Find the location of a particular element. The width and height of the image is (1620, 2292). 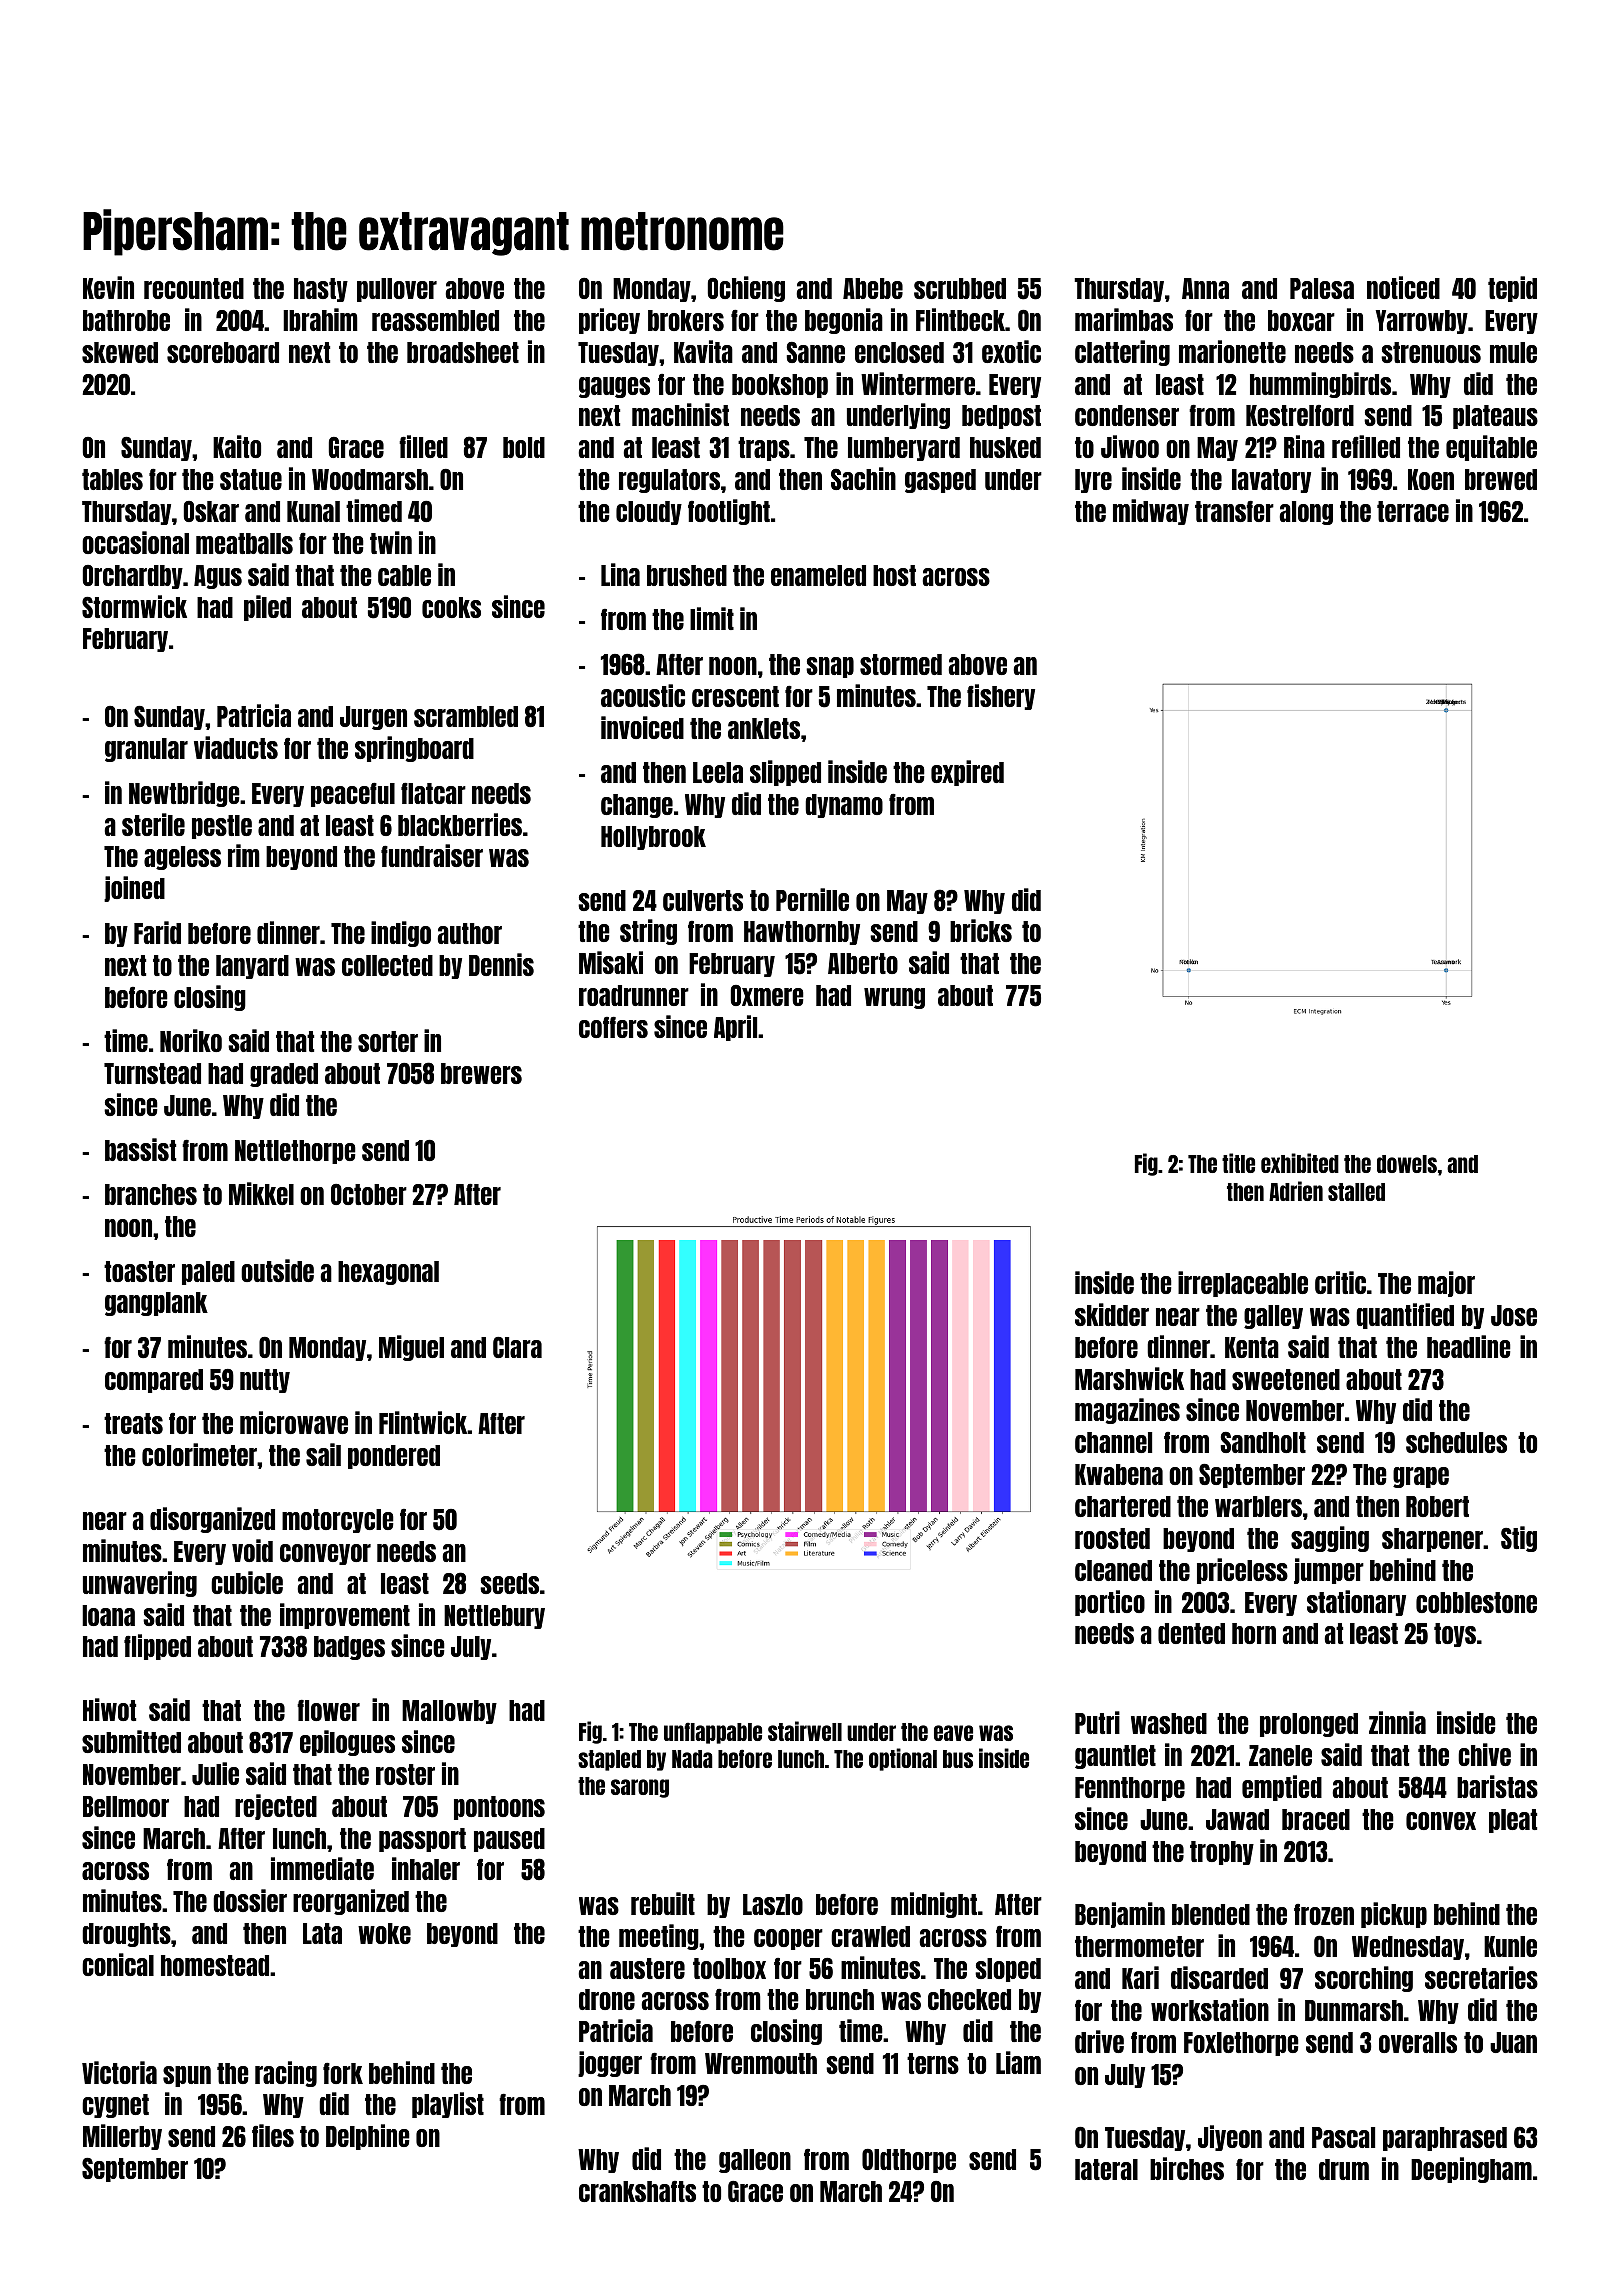

string is located at coordinates (648, 932).
